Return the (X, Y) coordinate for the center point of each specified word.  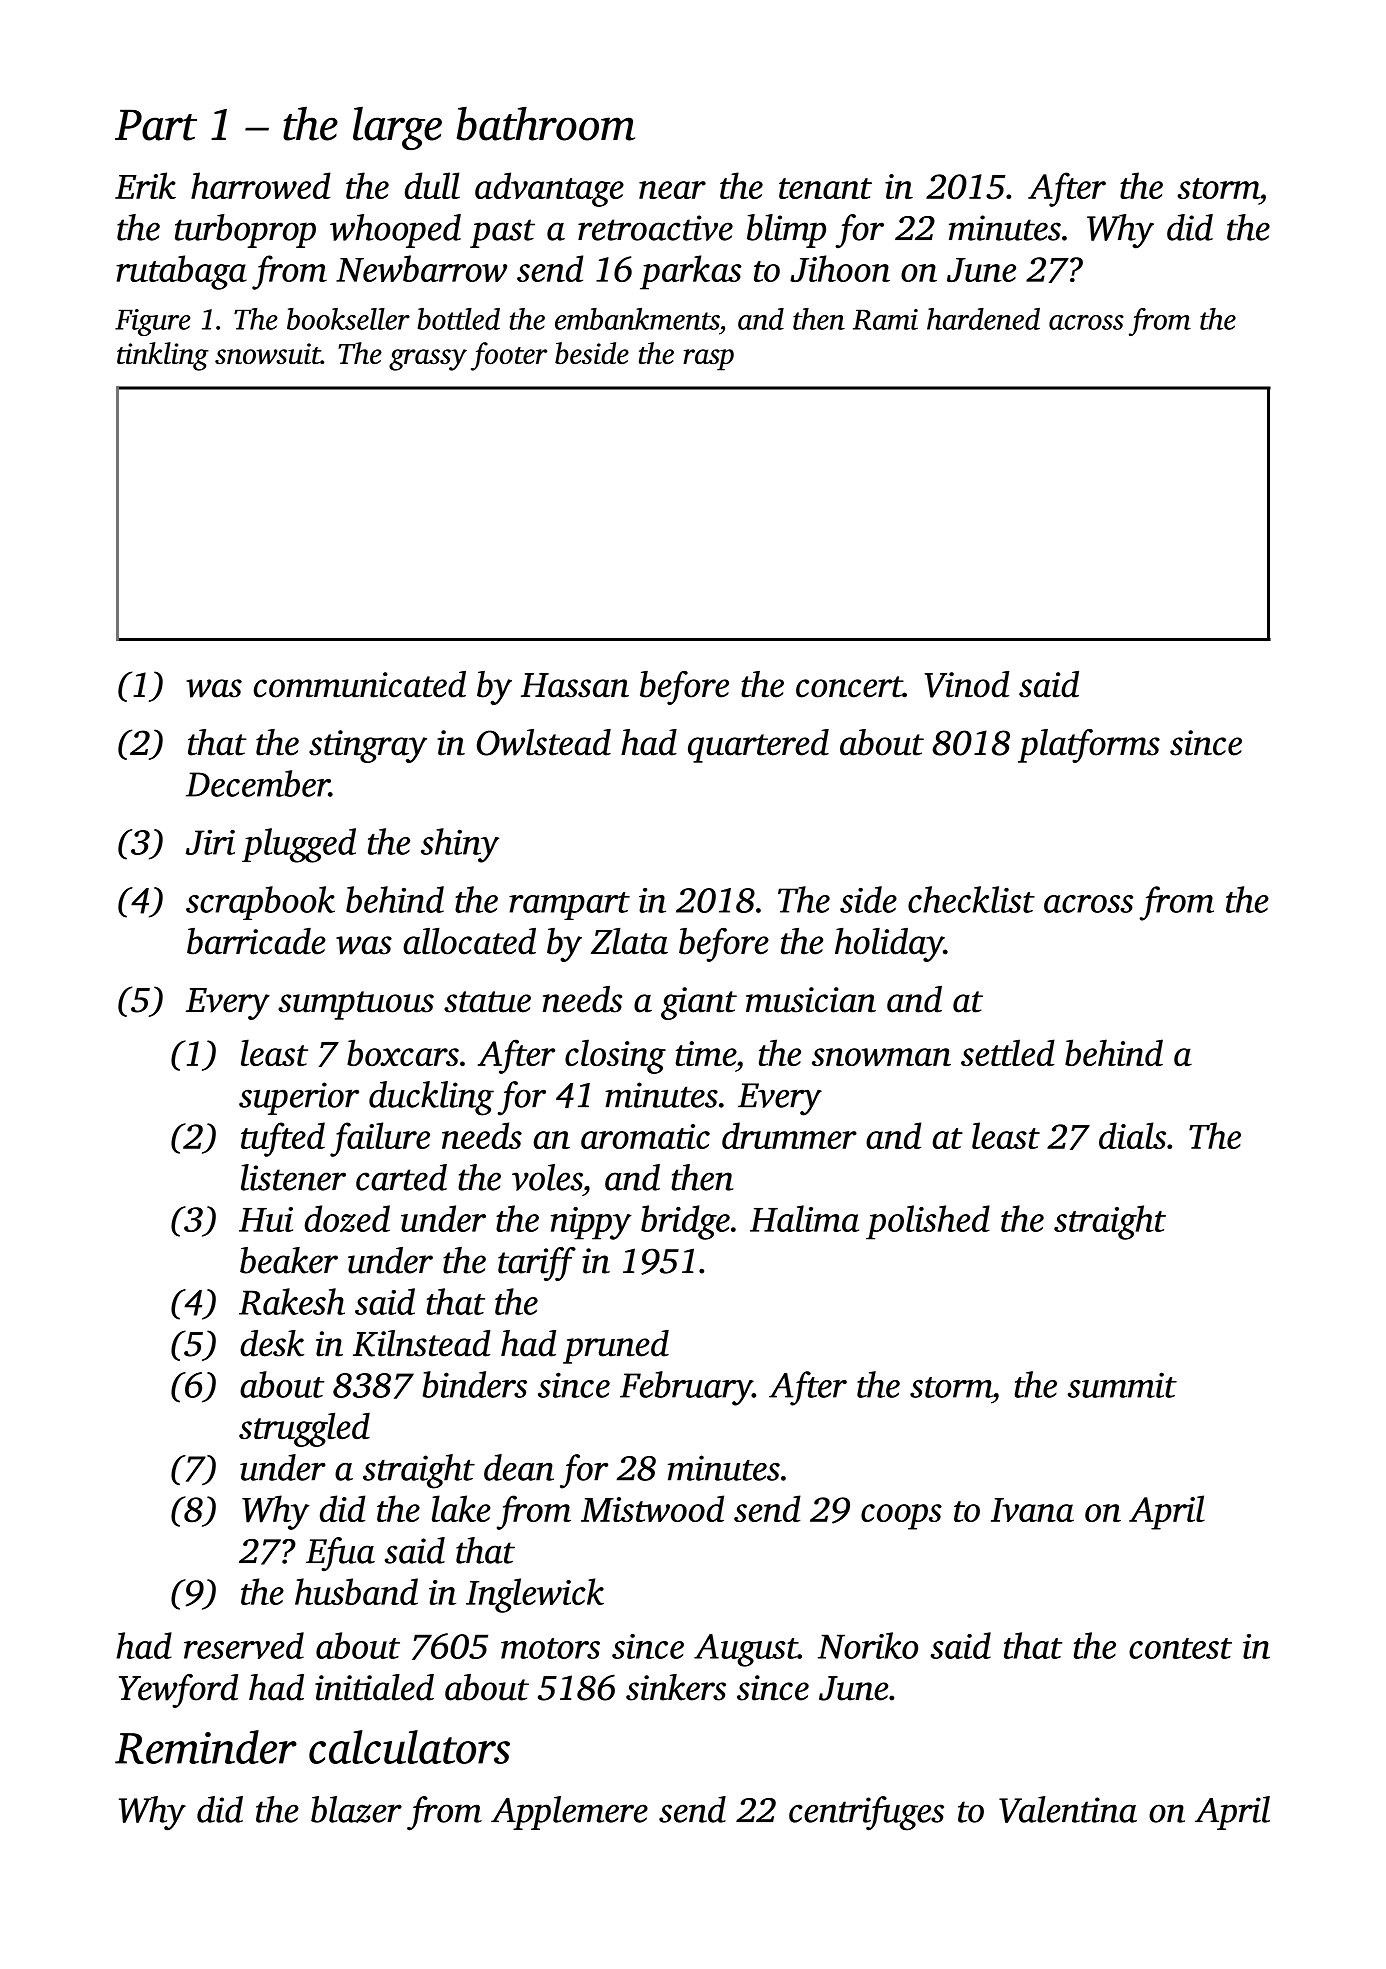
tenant (825, 188)
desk (272, 1343)
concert (849, 687)
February (686, 1388)
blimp (786, 231)
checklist (971, 899)
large (397, 128)
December (257, 783)
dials (1132, 1135)
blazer (356, 1809)
